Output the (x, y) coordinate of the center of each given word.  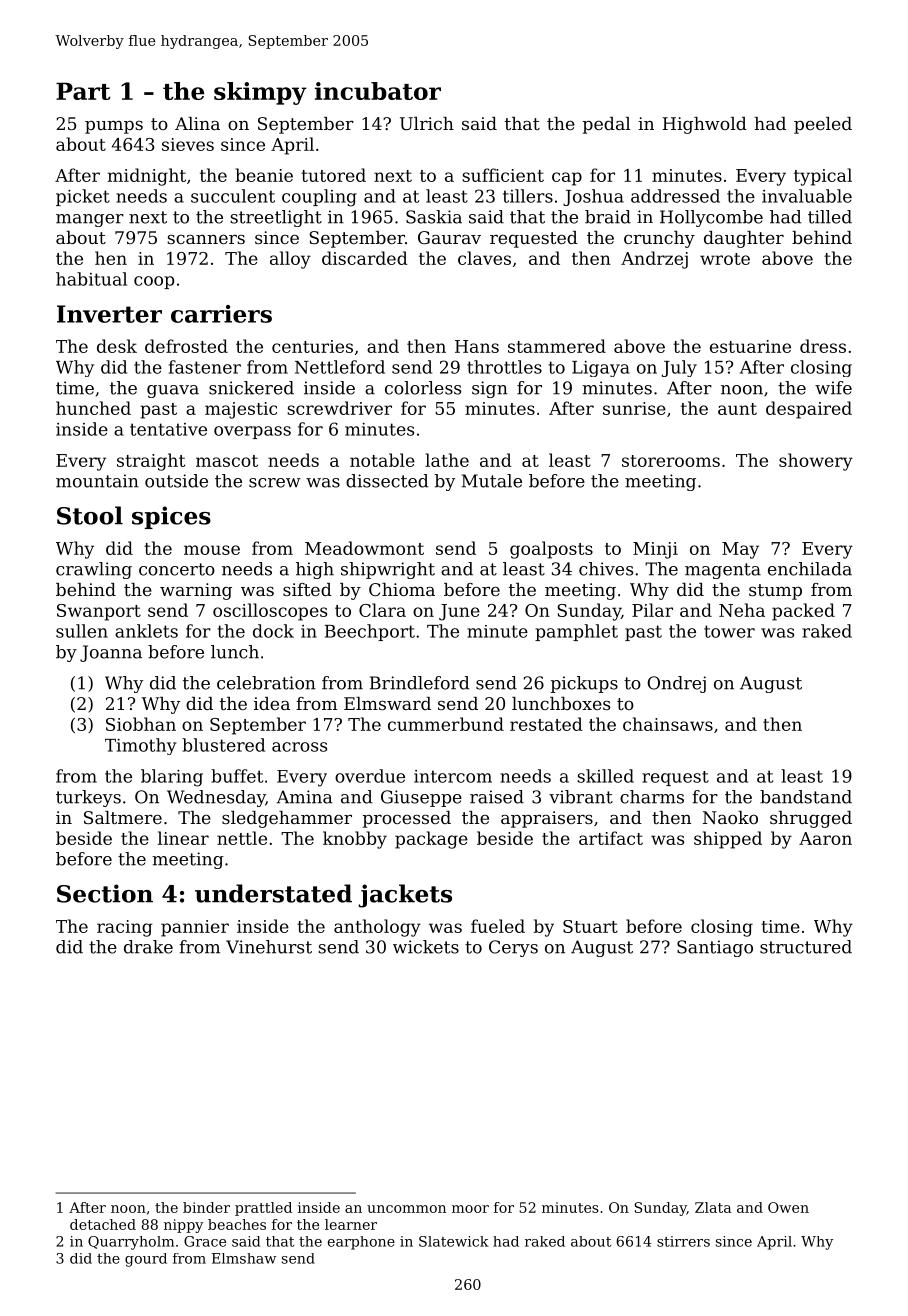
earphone (361, 1243)
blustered (223, 745)
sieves (188, 144)
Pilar (652, 610)
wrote (725, 259)
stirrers (683, 1241)
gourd (146, 1260)
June (459, 612)
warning (196, 591)
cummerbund (446, 724)
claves (484, 258)
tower (729, 631)
